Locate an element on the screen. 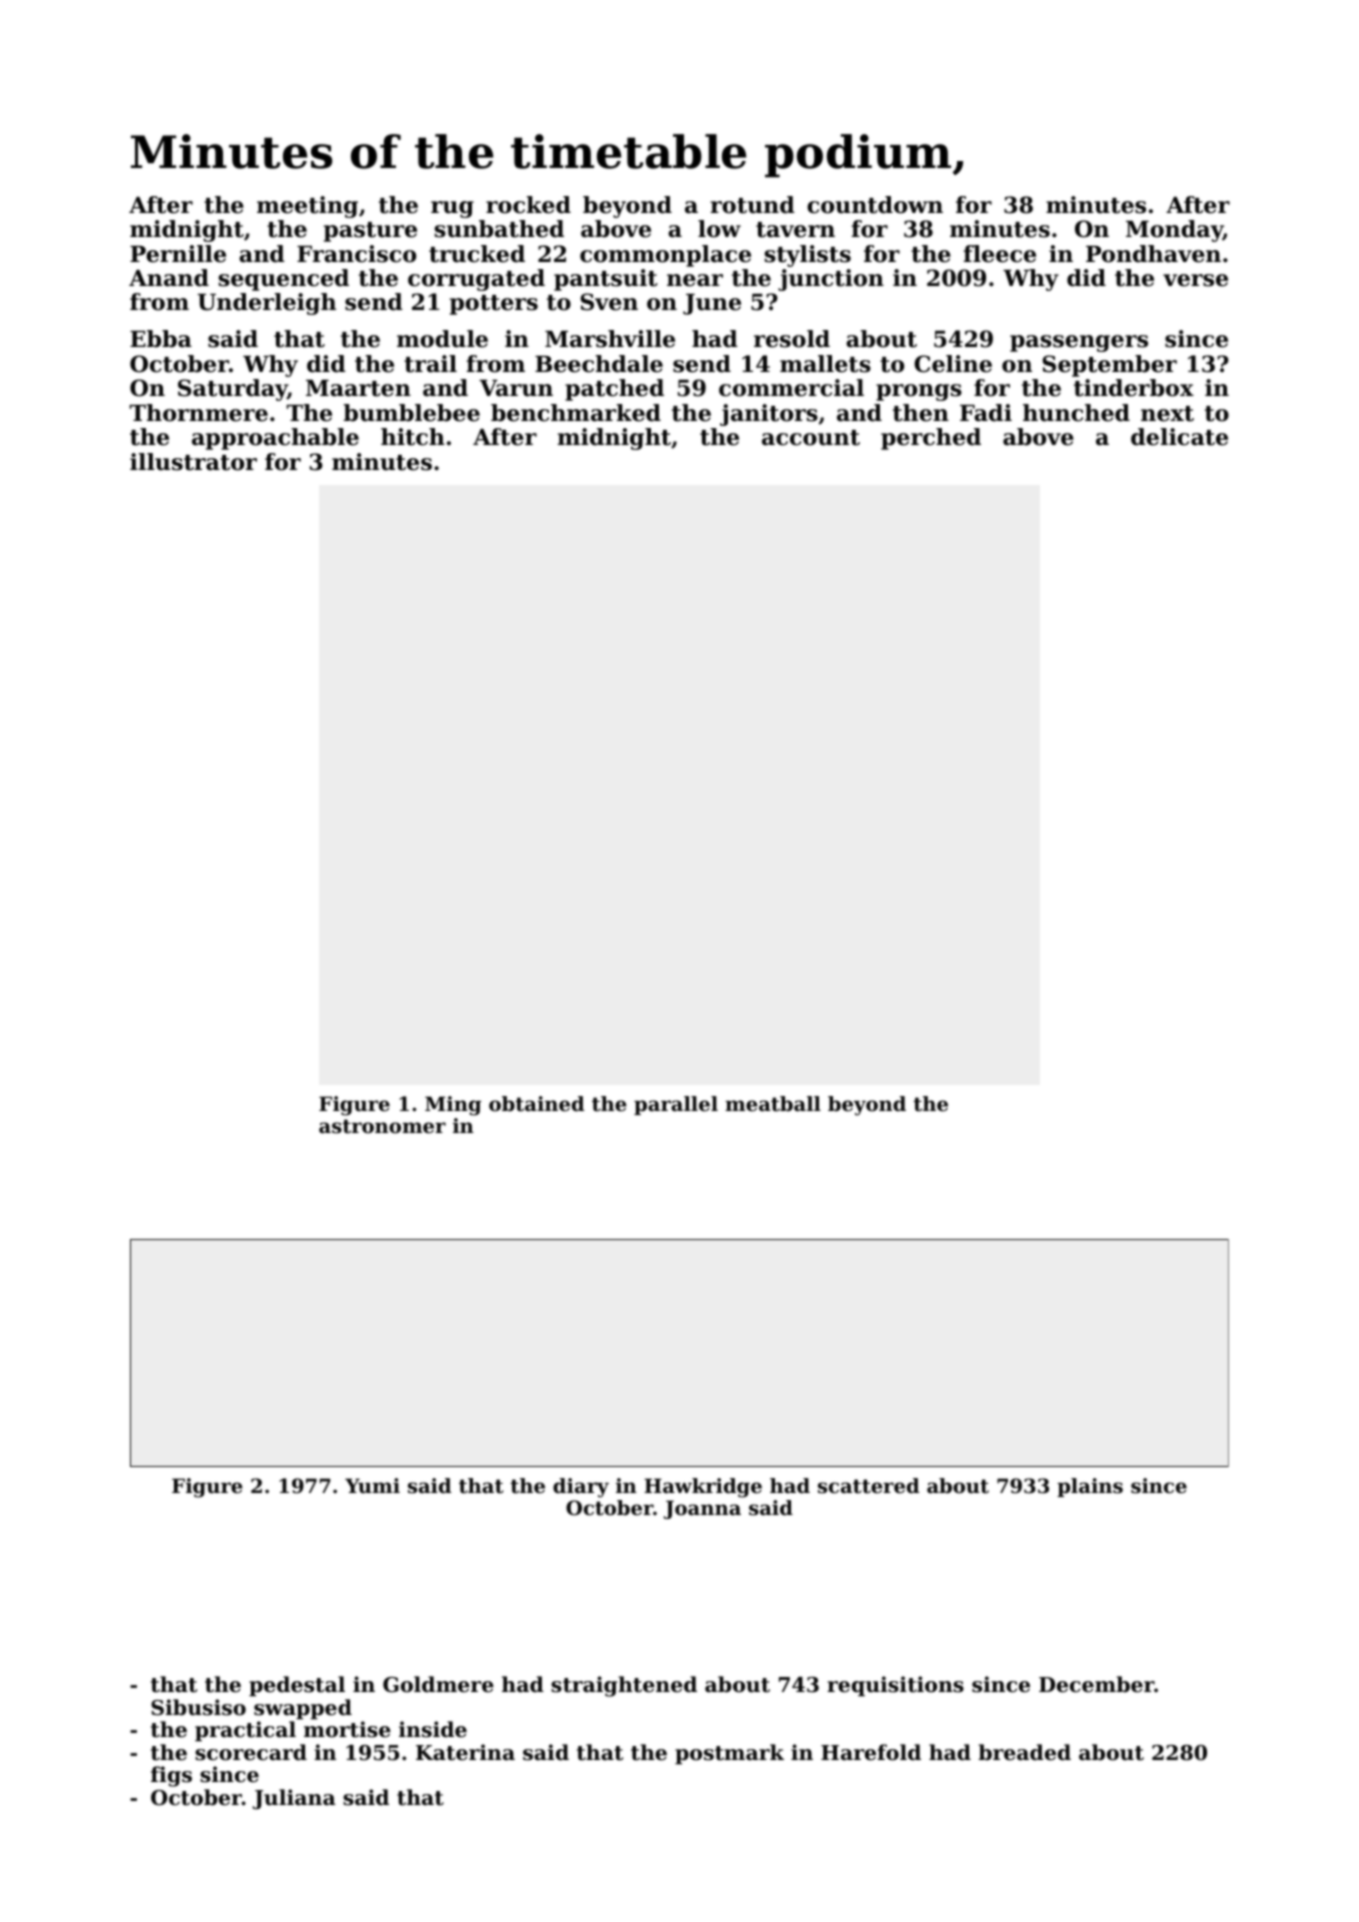 This screenshot has width=1359, height=1922. Joanna is located at coordinates (702, 1509).
